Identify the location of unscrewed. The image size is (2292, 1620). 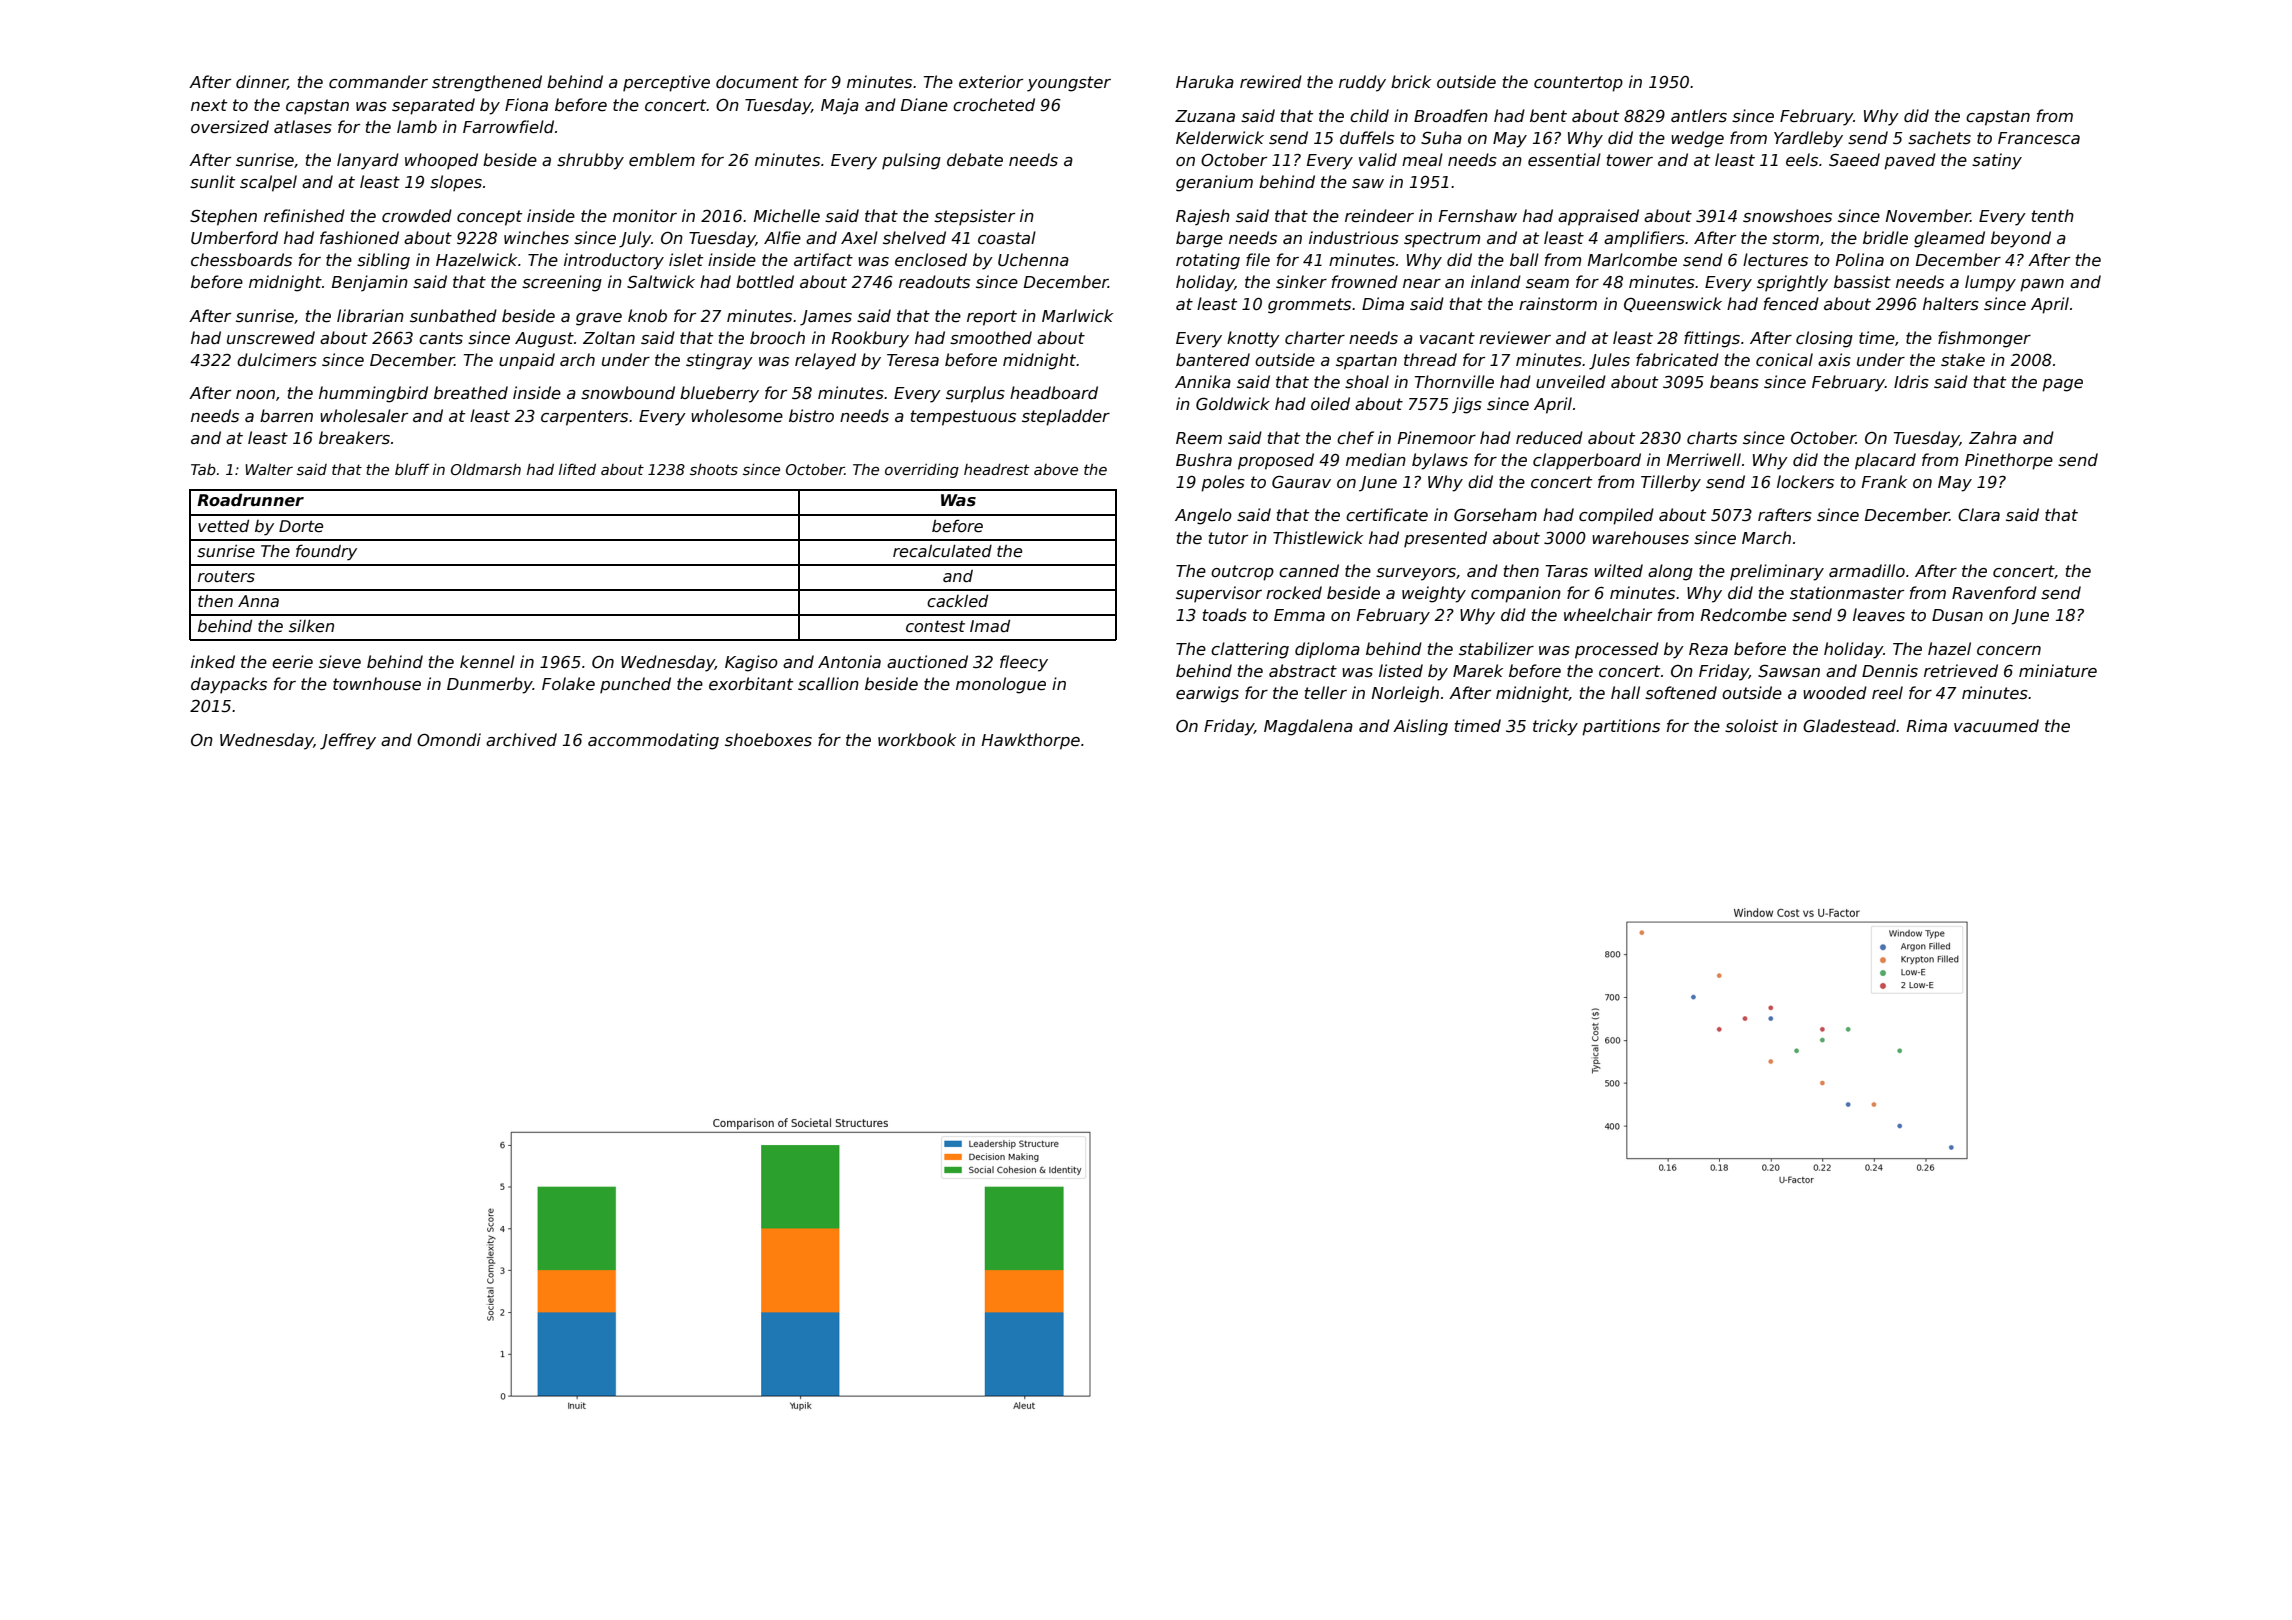
(271, 338).
